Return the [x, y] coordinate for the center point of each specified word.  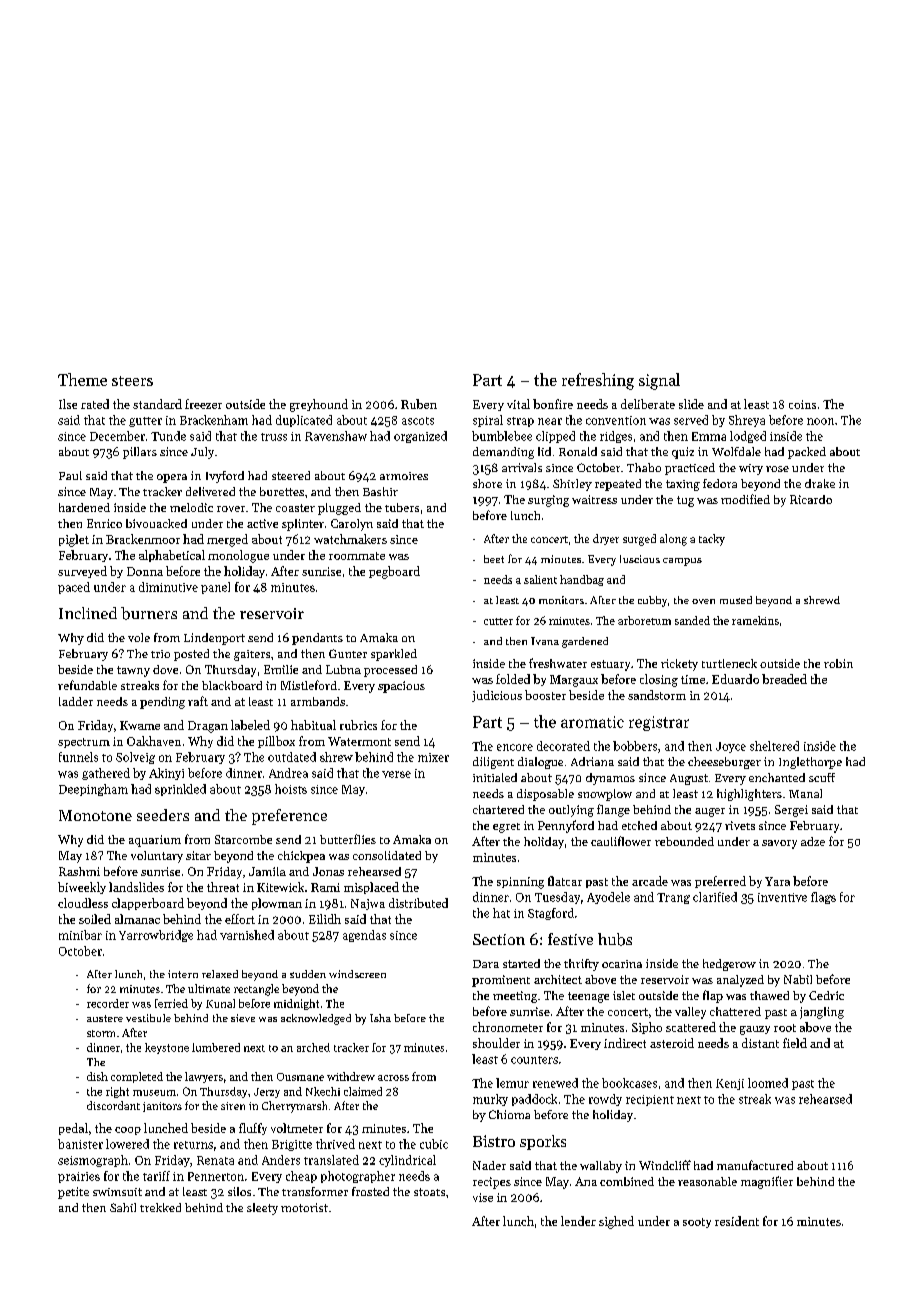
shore [487, 483]
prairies [79, 1177]
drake [820, 483]
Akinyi [166, 774]
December [117, 436]
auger [710, 812]
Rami [325, 887]
